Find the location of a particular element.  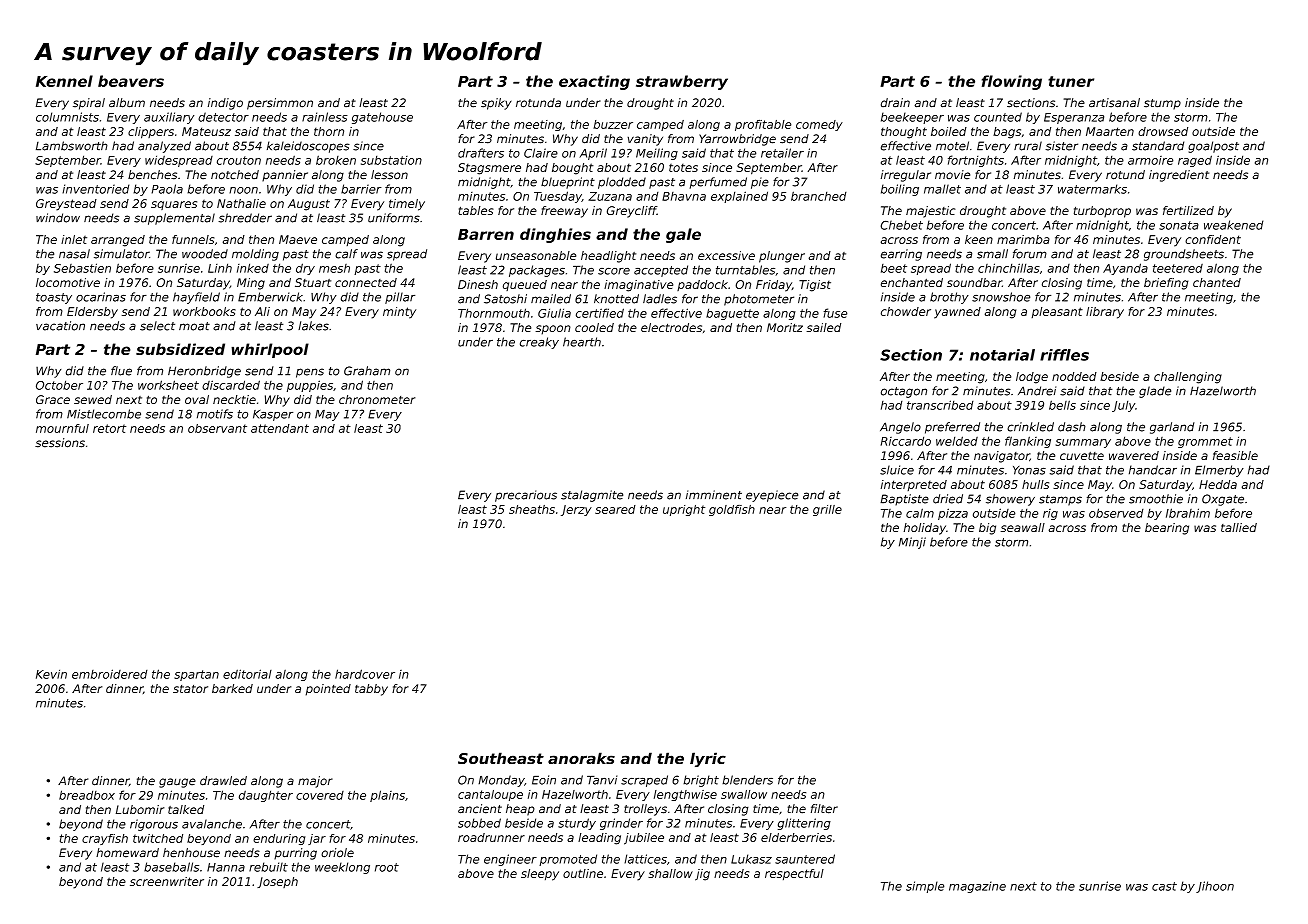

sessions is located at coordinates (60, 443).
